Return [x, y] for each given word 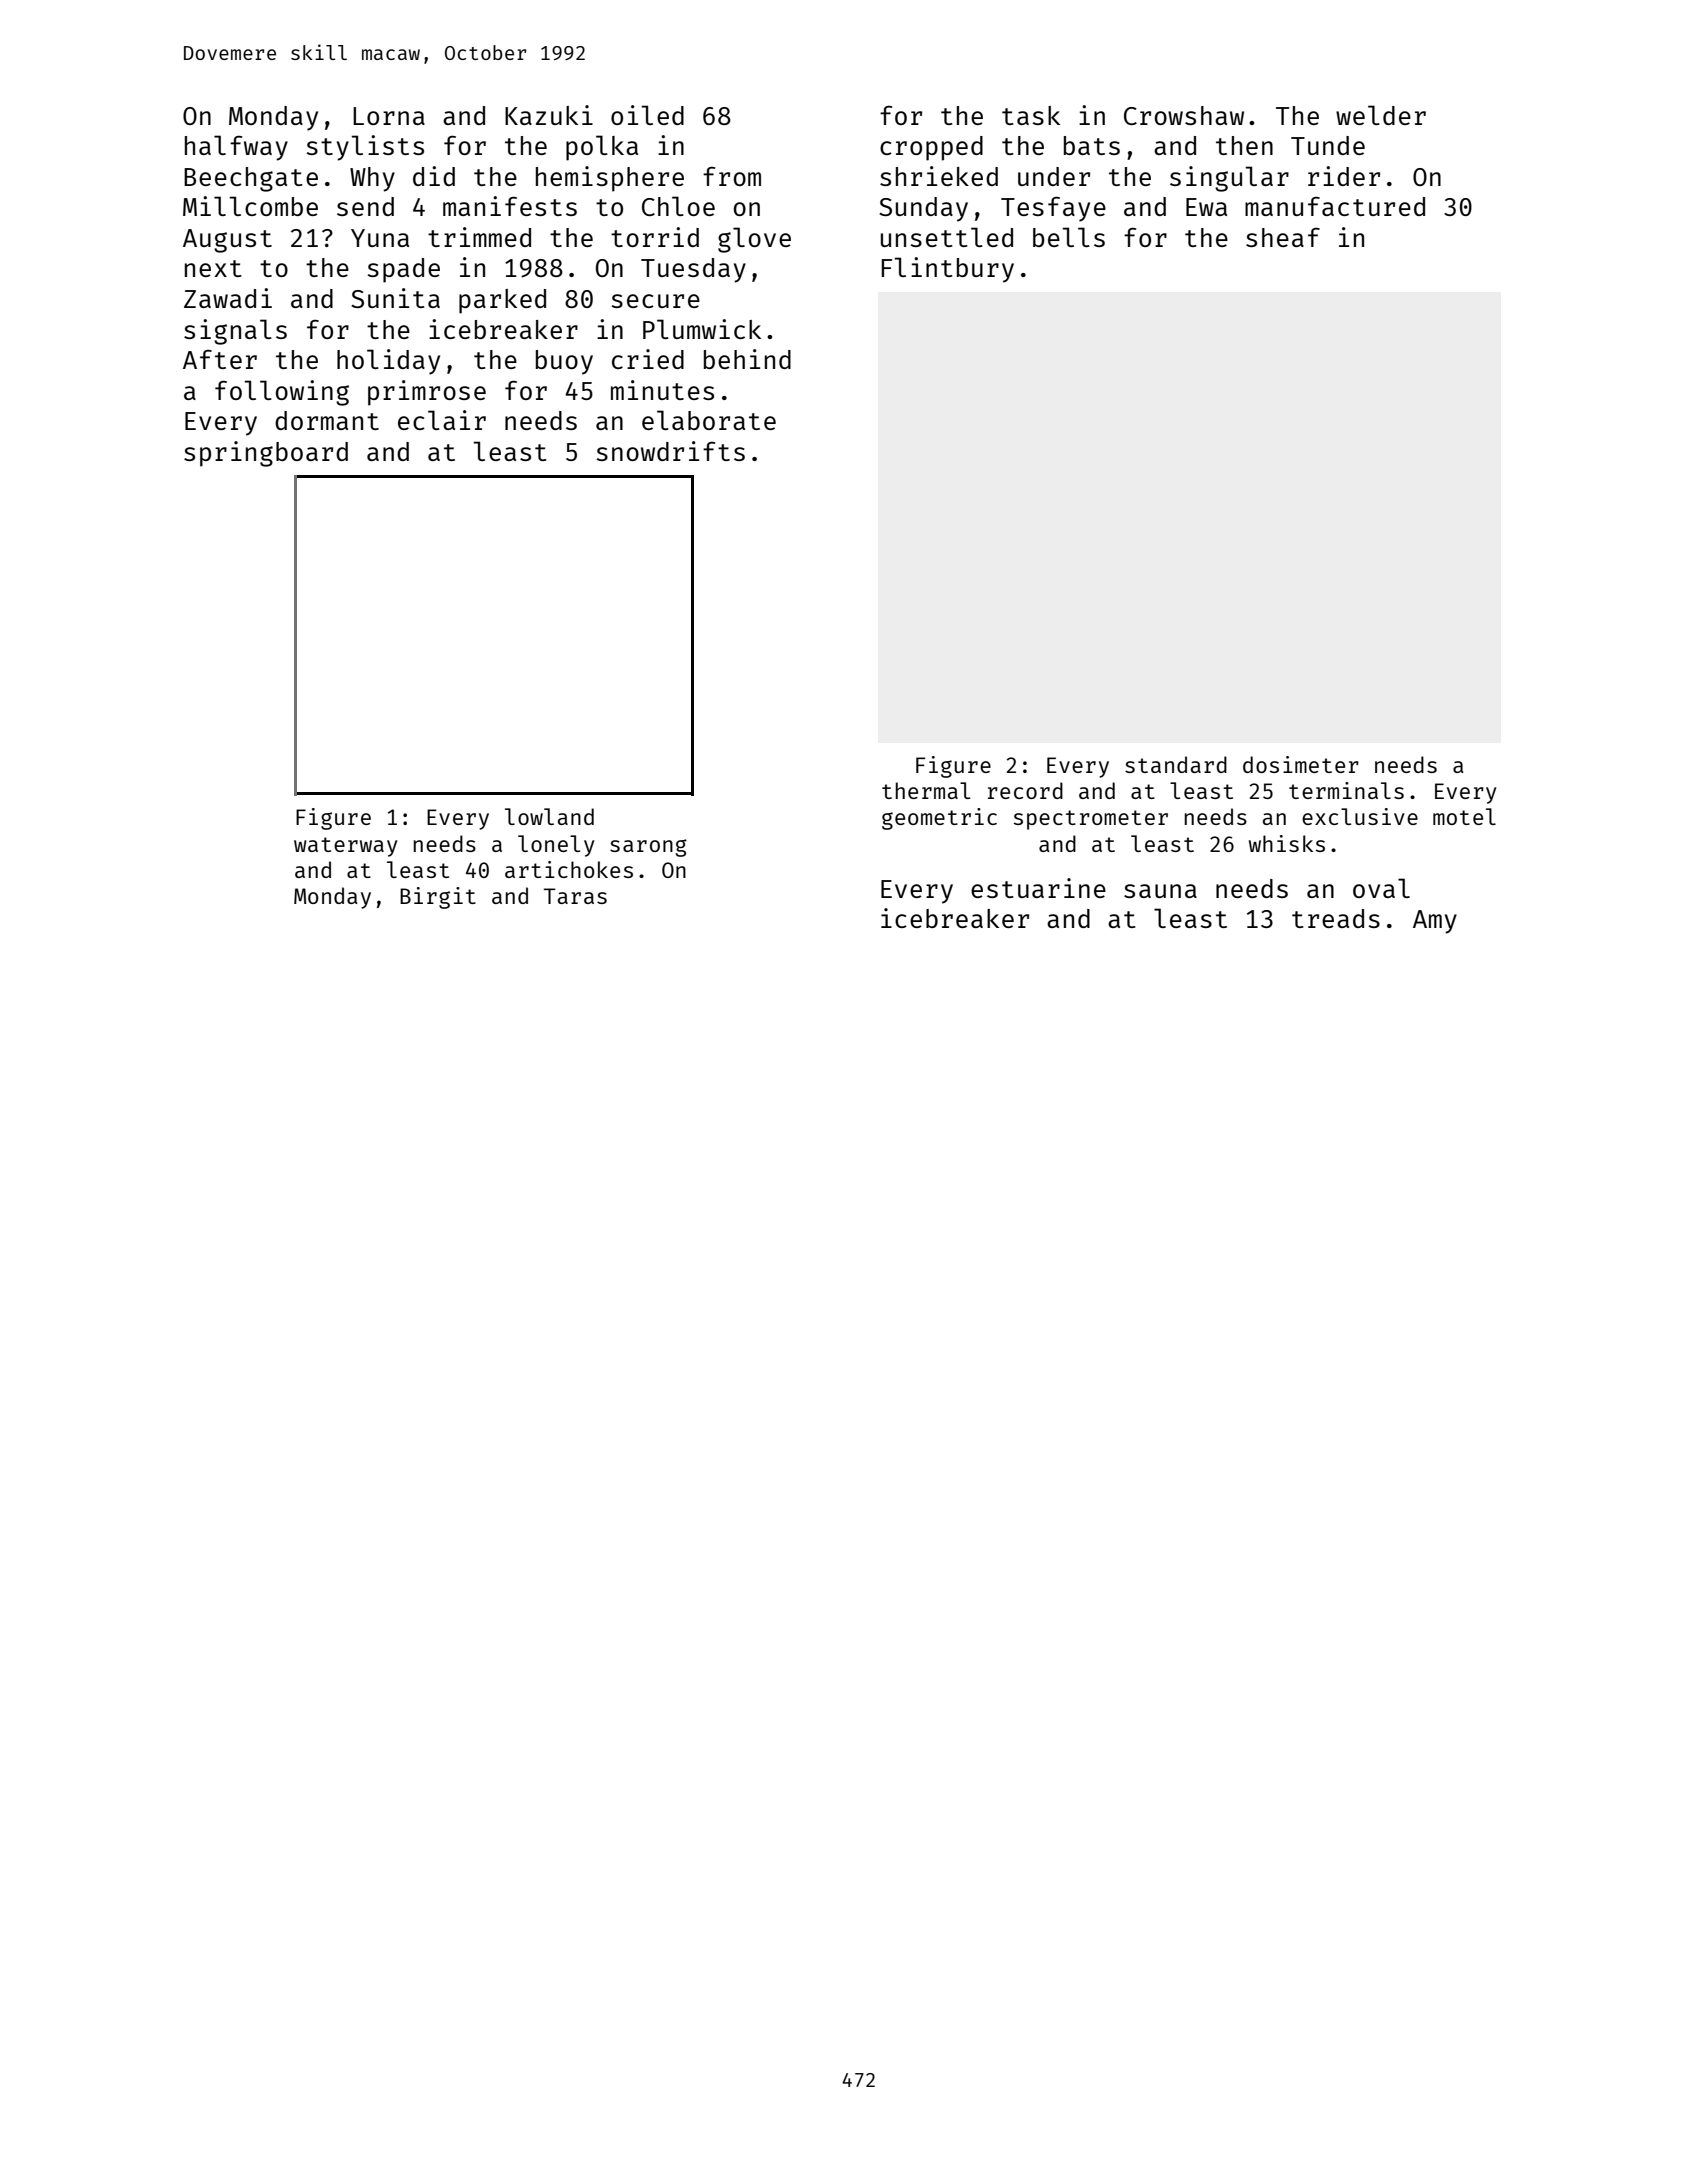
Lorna [389, 116]
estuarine [1038, 888]
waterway [346, 847]
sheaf [1283, 237]
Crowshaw [1184, 115]
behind [747, 359]
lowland [549, 816]
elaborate [709, 420]
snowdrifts [670, 451]
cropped [931, 148]
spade [403, 270]
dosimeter [1301, 764]
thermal [926, 790]
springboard [266, 454]
